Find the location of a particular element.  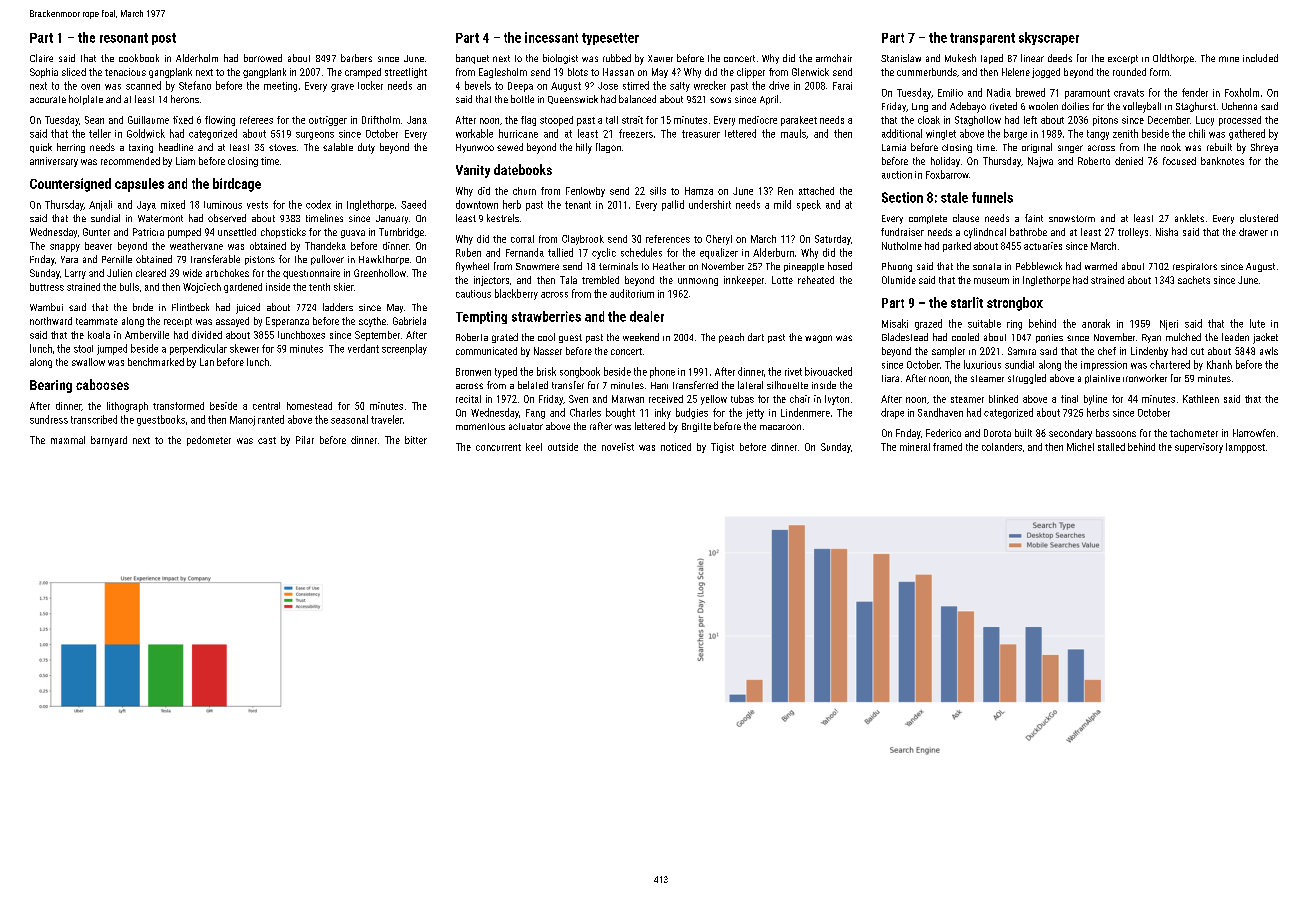

barnyard is located at coordinates (109, 441).
